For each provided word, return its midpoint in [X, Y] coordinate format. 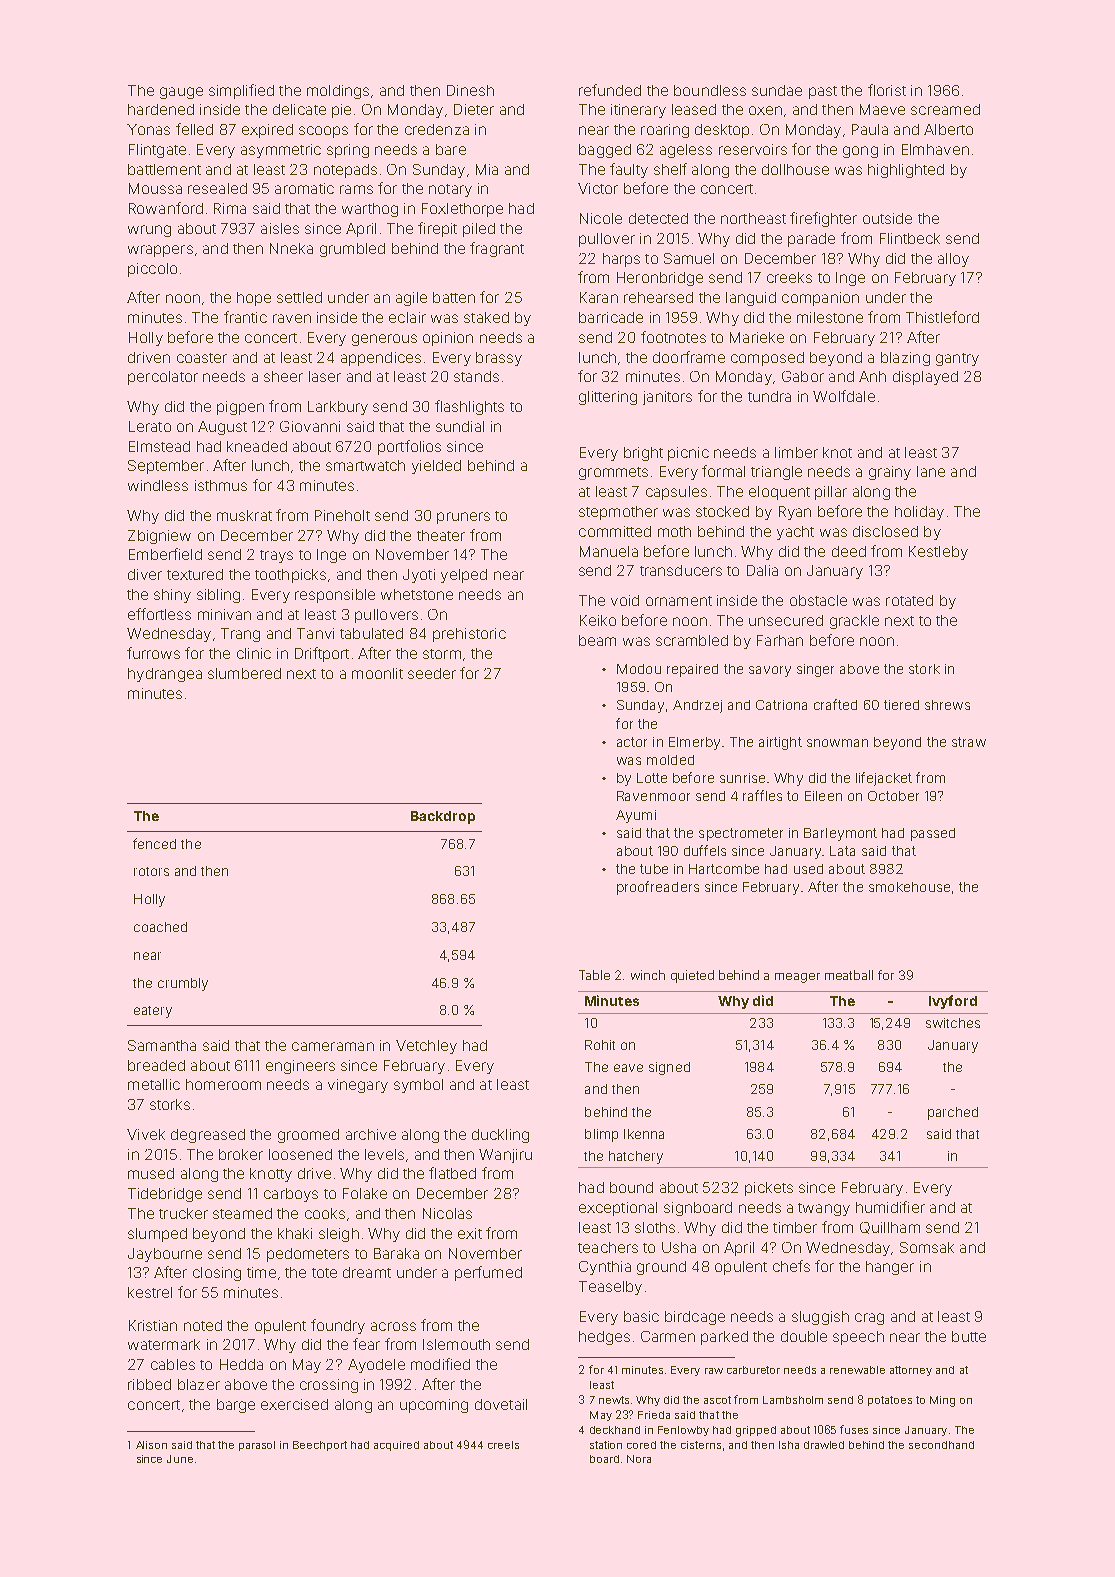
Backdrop [443, 817]
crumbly [183, 984]
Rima [230, 208]
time [261, 1272]
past [823, 92]
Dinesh [470, 90]
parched [953, 1113]
